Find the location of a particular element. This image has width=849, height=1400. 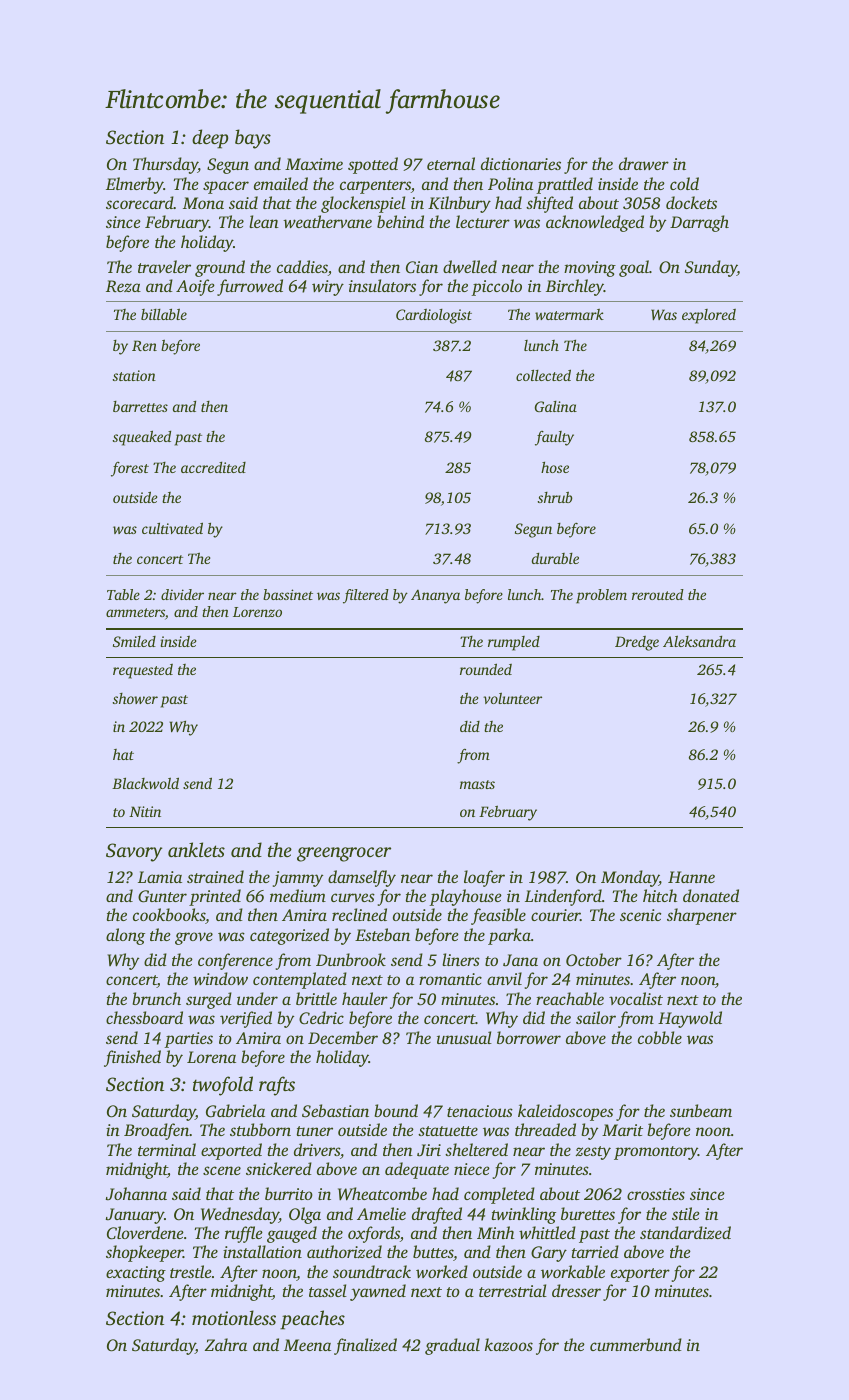

dictionaries is located at coordinates (521, 163).
